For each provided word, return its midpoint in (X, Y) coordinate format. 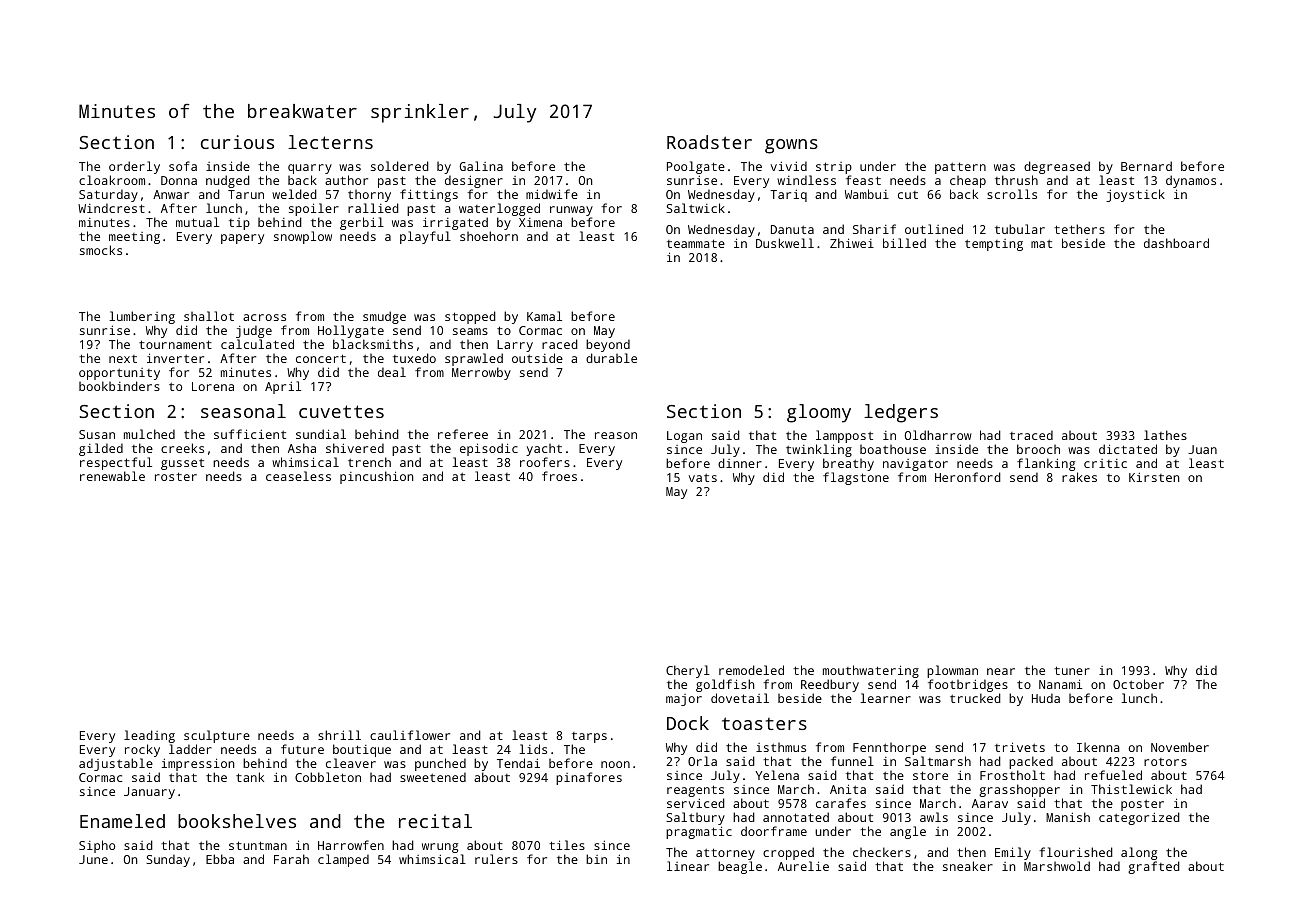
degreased (1057, 167)
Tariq (788, 195)
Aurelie (803, 866)
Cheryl (688, 672)
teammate (696, 243)
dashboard (1176, 243)
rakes (1079, 477)
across (264, 317)
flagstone (856, 478)
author (346, 180)
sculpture (217, 736)
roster (176, 476)
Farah (291, 859)
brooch (1038, 449)
